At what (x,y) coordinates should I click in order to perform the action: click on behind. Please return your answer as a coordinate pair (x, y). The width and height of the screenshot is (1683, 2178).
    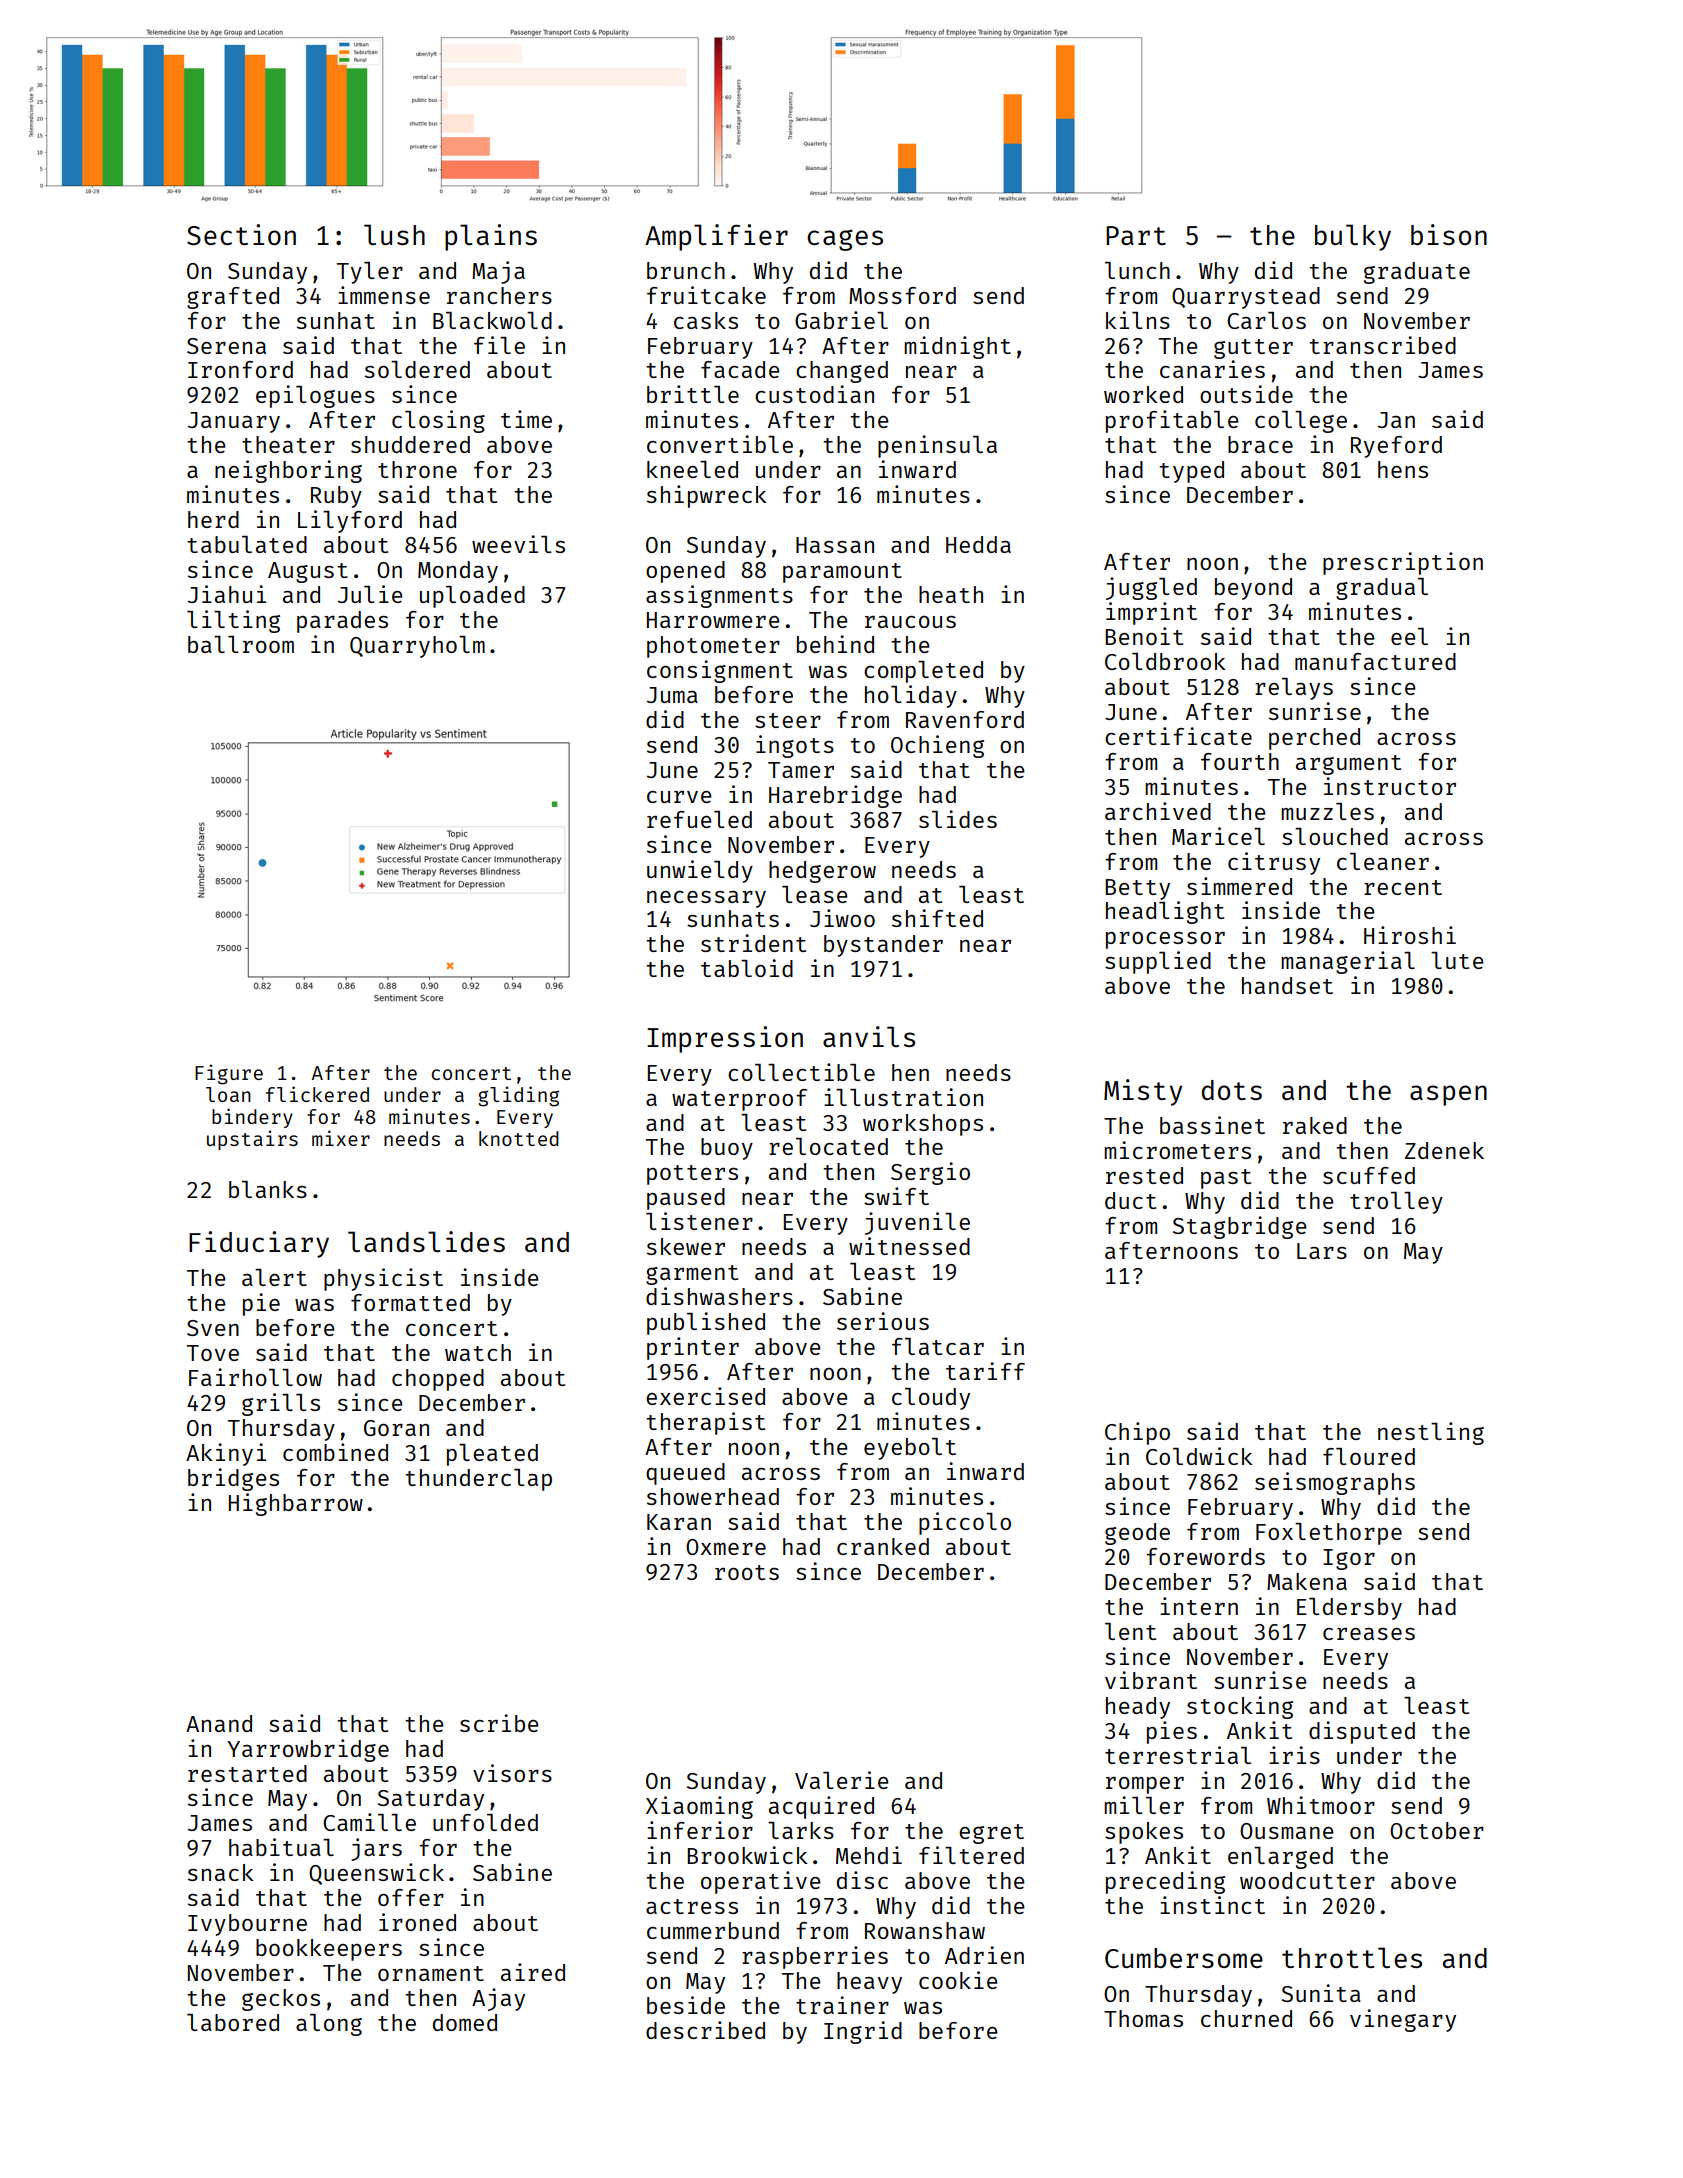
    Looking at the image, I should click on (835, 644).
